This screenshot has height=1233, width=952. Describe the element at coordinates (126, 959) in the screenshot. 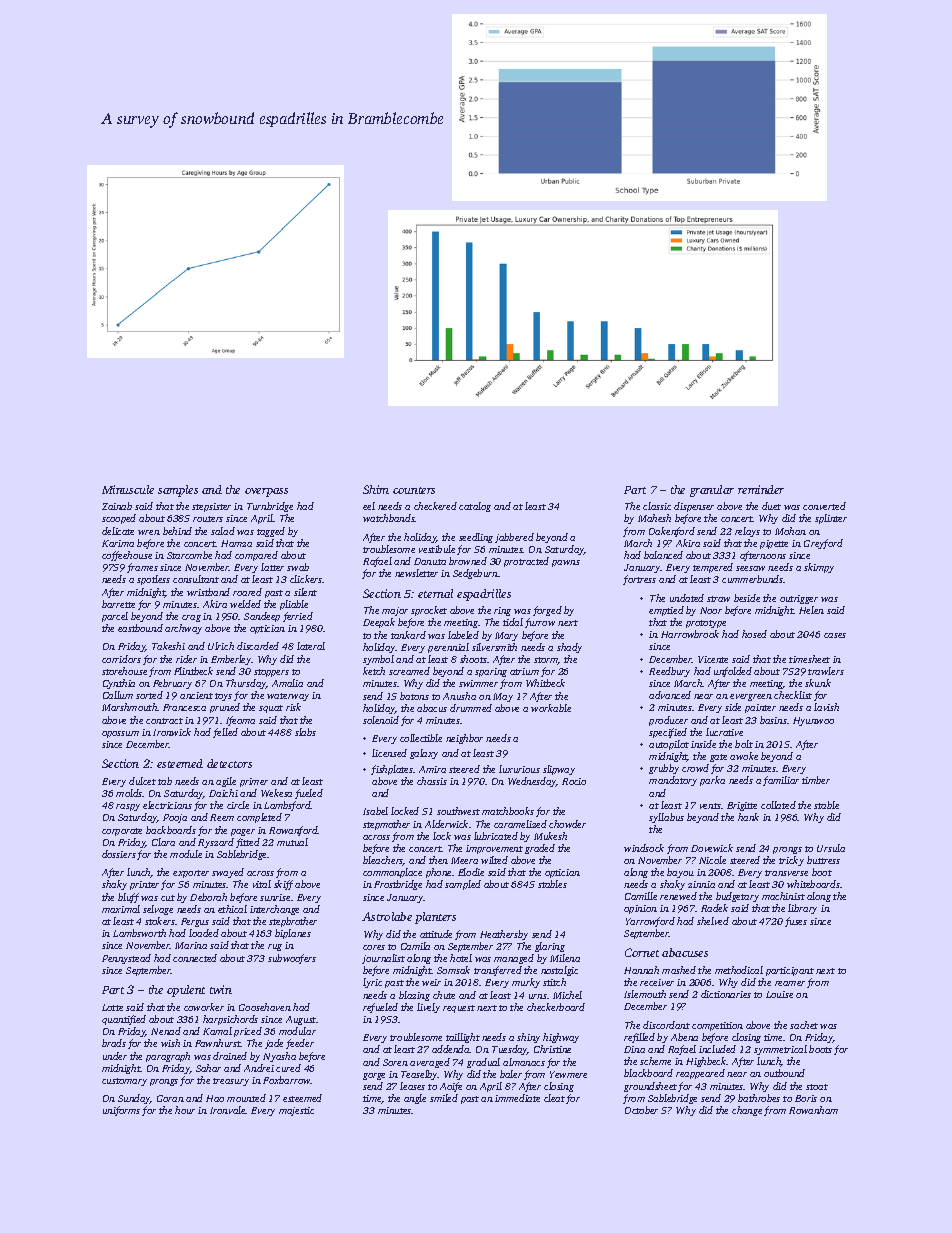

I see `Pennystead` at that location.
